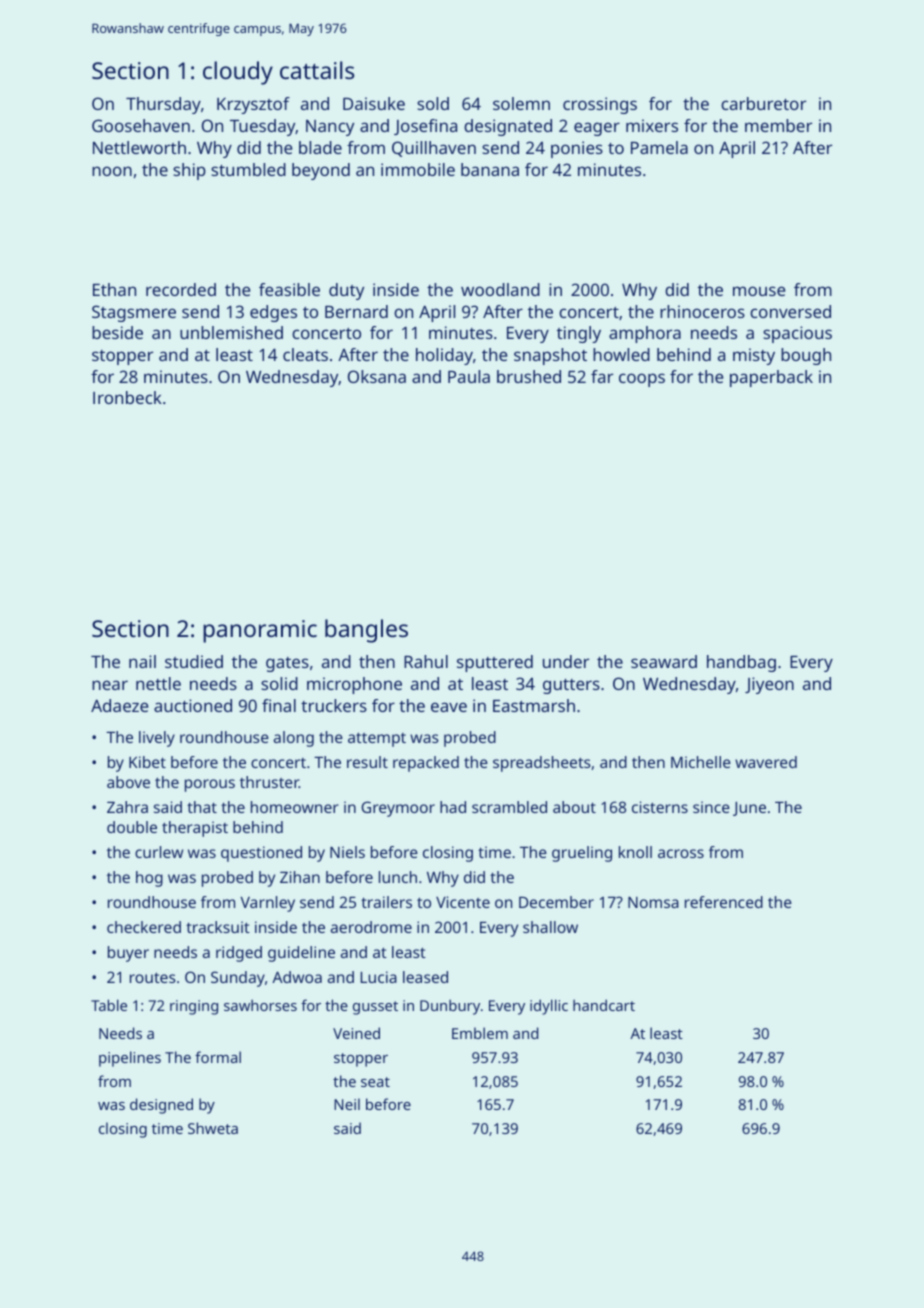 This screenshot has height=1308, width=924. Describe the element at coordinates (724, 902) in the screenshot. I see `referenced` at that location.
